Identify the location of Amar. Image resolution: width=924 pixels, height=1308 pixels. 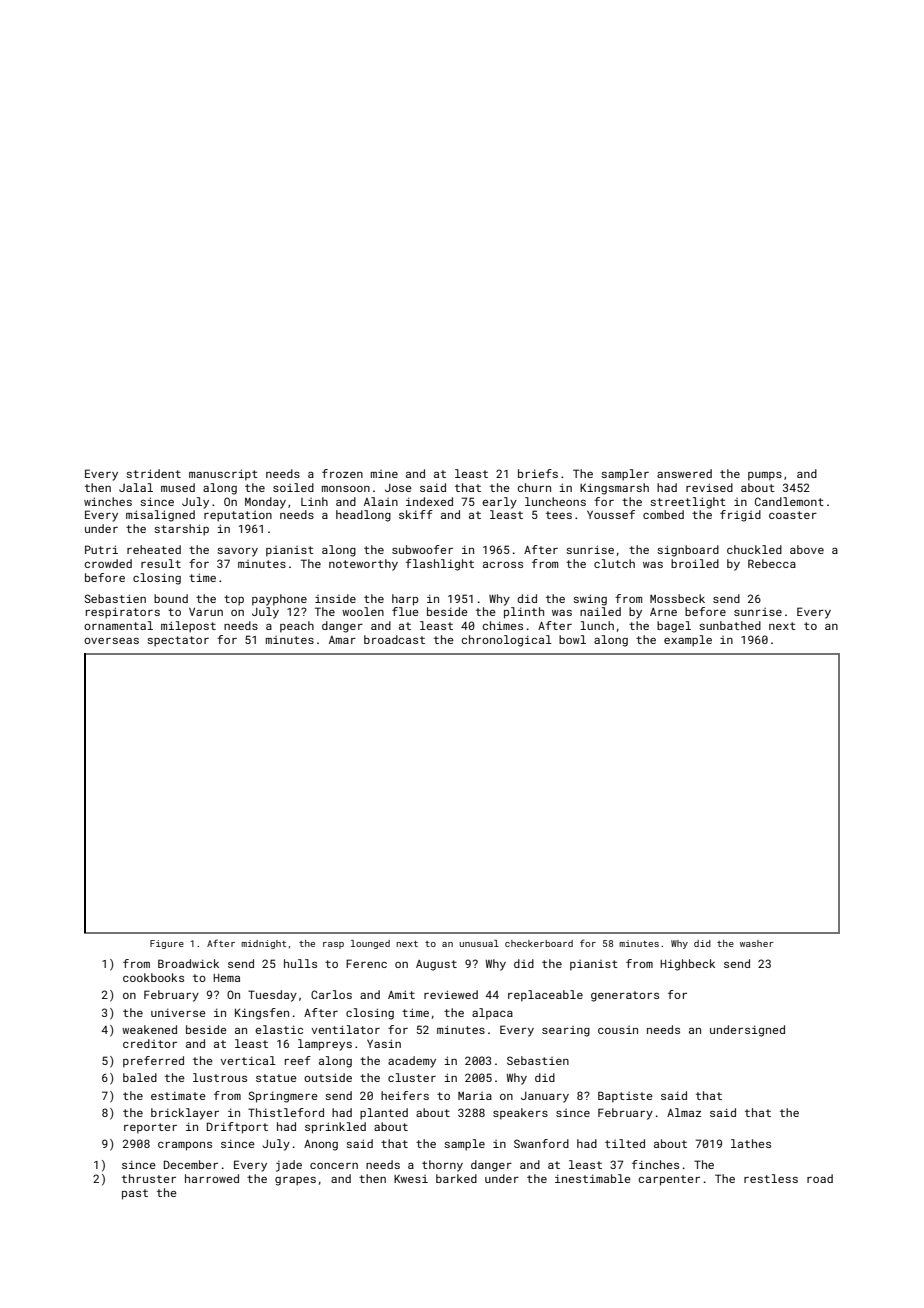
(342, 640).
